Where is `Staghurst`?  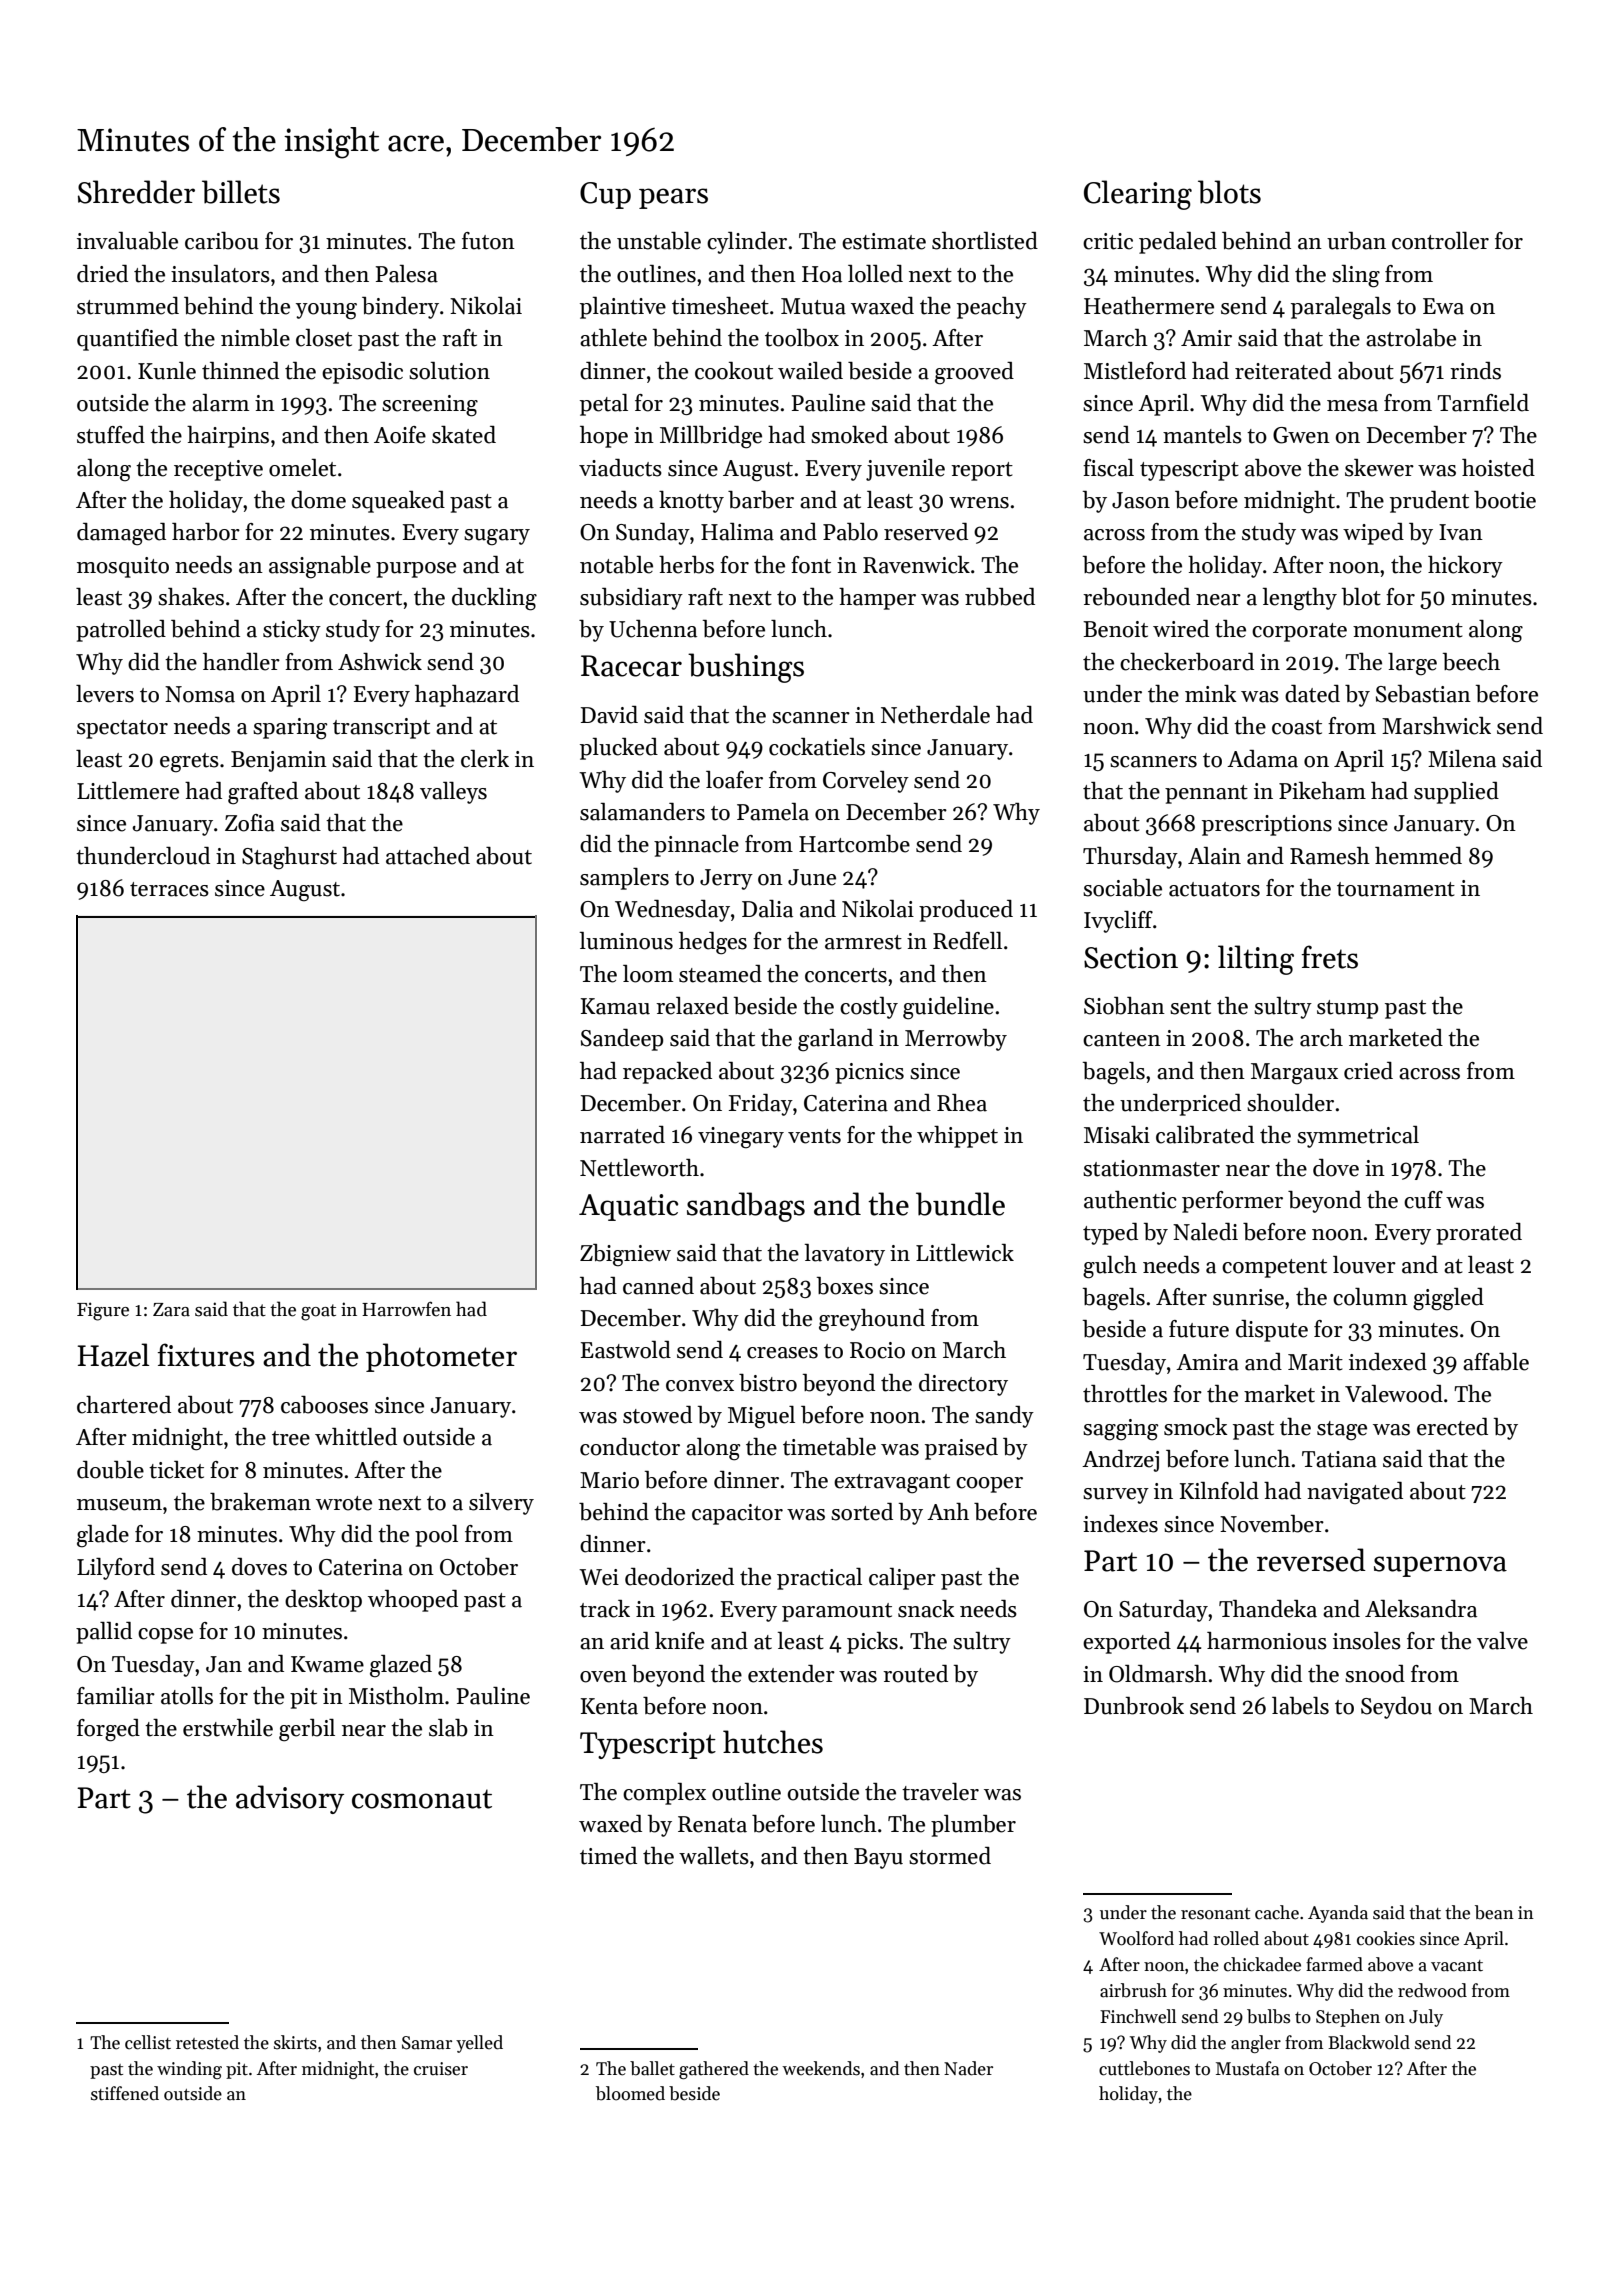
Staghurst is located at coordinates (289, 858).
